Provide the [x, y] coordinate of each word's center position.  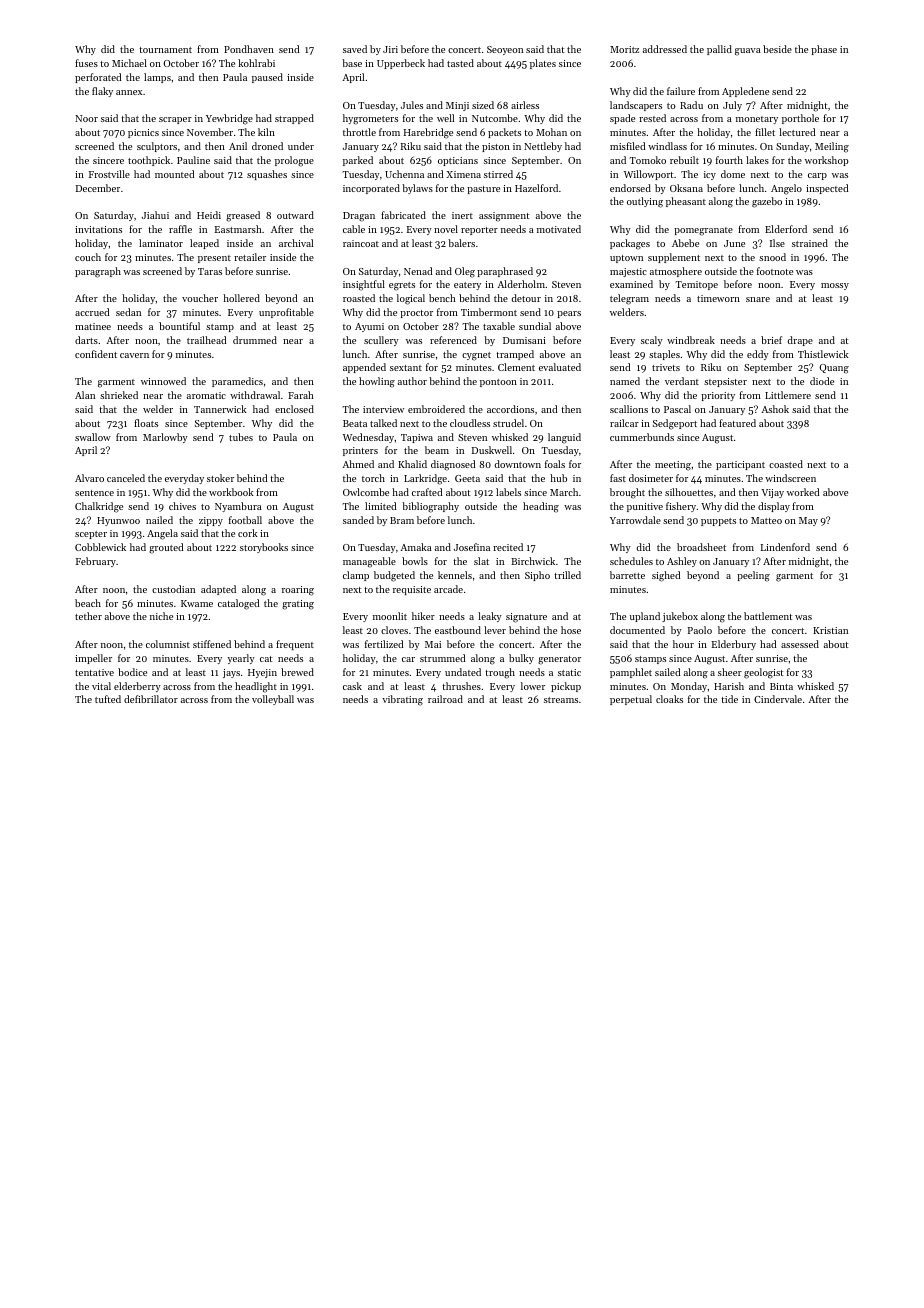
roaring [298, 591]
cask [352, 686]
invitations [98, 229]
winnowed [163, 381]
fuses [86, 63]
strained [810, 243]
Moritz [624, 49]
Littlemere [788, 395]
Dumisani [524, 340]
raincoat [361, 243]
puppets [718, 522]
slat [481, 561]
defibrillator [151, 699]
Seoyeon [505, 50]
